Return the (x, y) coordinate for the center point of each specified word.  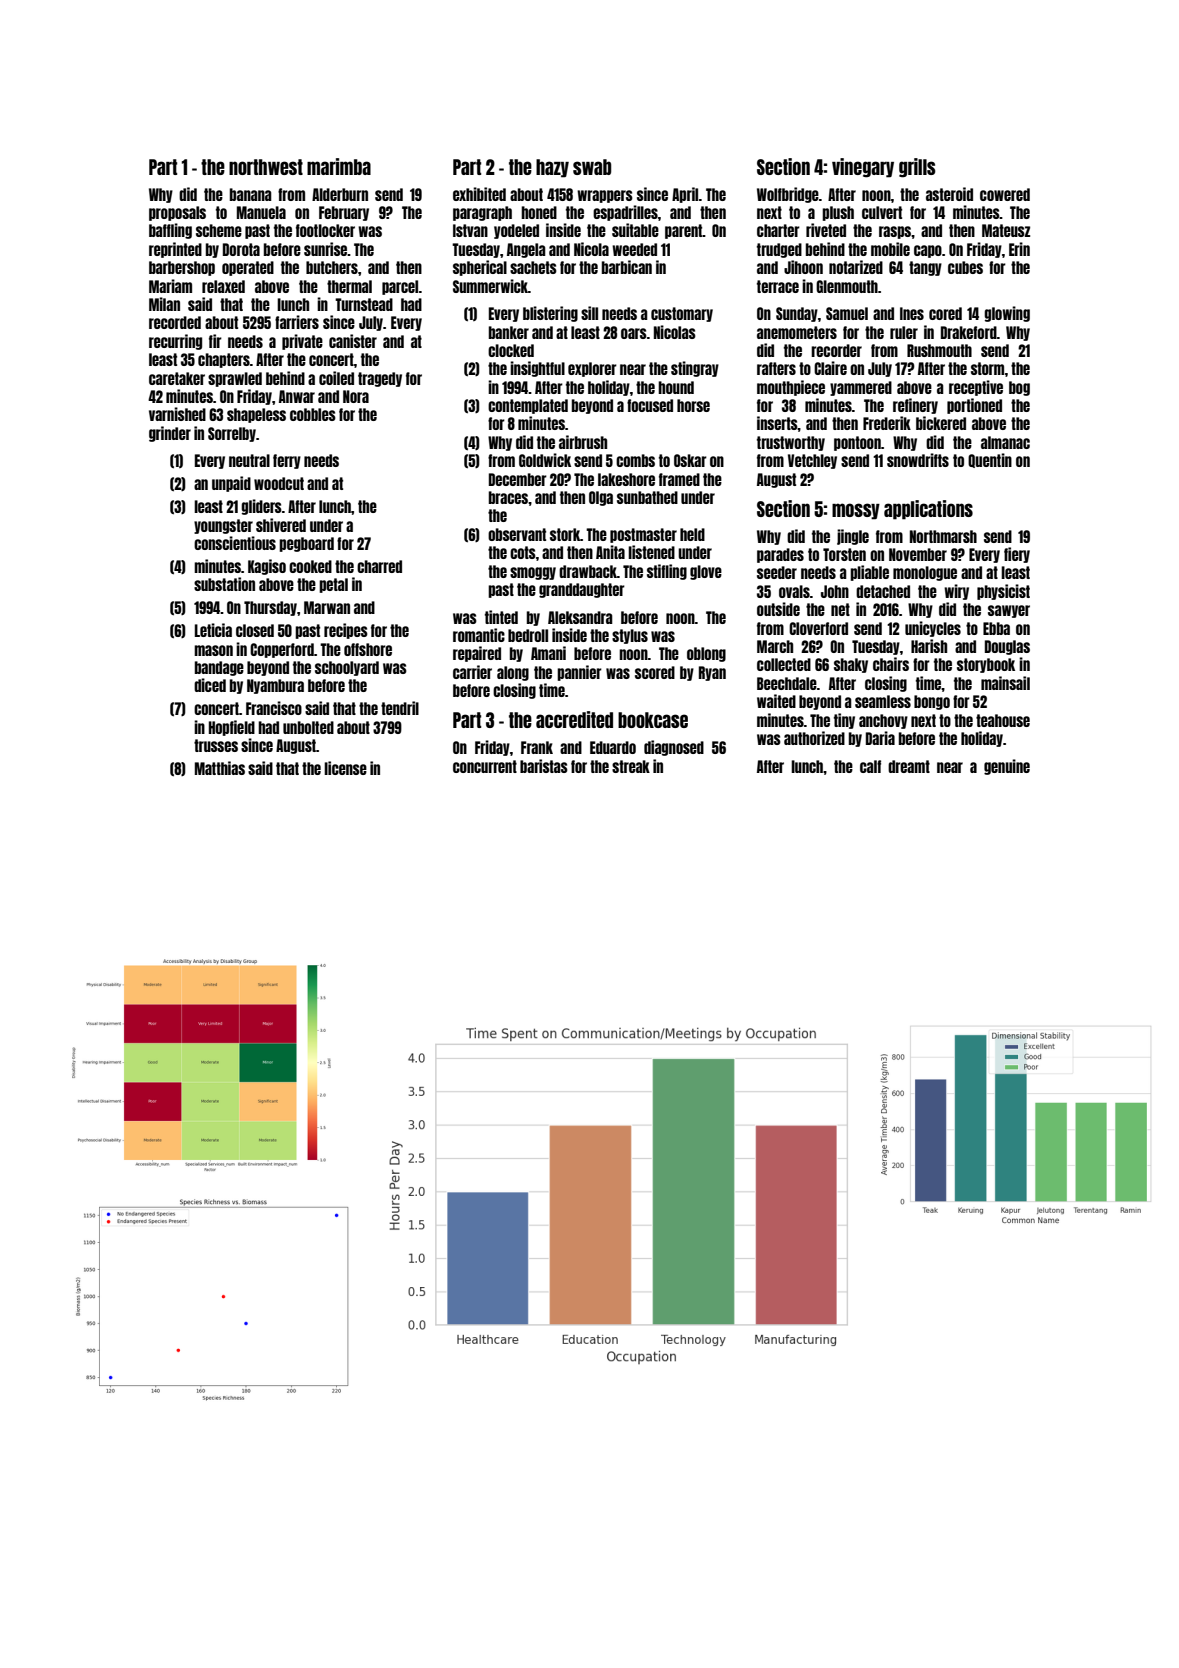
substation (224, 584)
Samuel (847, 313)
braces (508, 497)
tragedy (380, 379)
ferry (287, 461)
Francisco (274, 708)
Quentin (990, 460)
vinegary (863, 168)
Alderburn (340, 194)
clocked (511, 350)
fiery (1017, 555)
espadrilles (625, 213)
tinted (501, 617)
